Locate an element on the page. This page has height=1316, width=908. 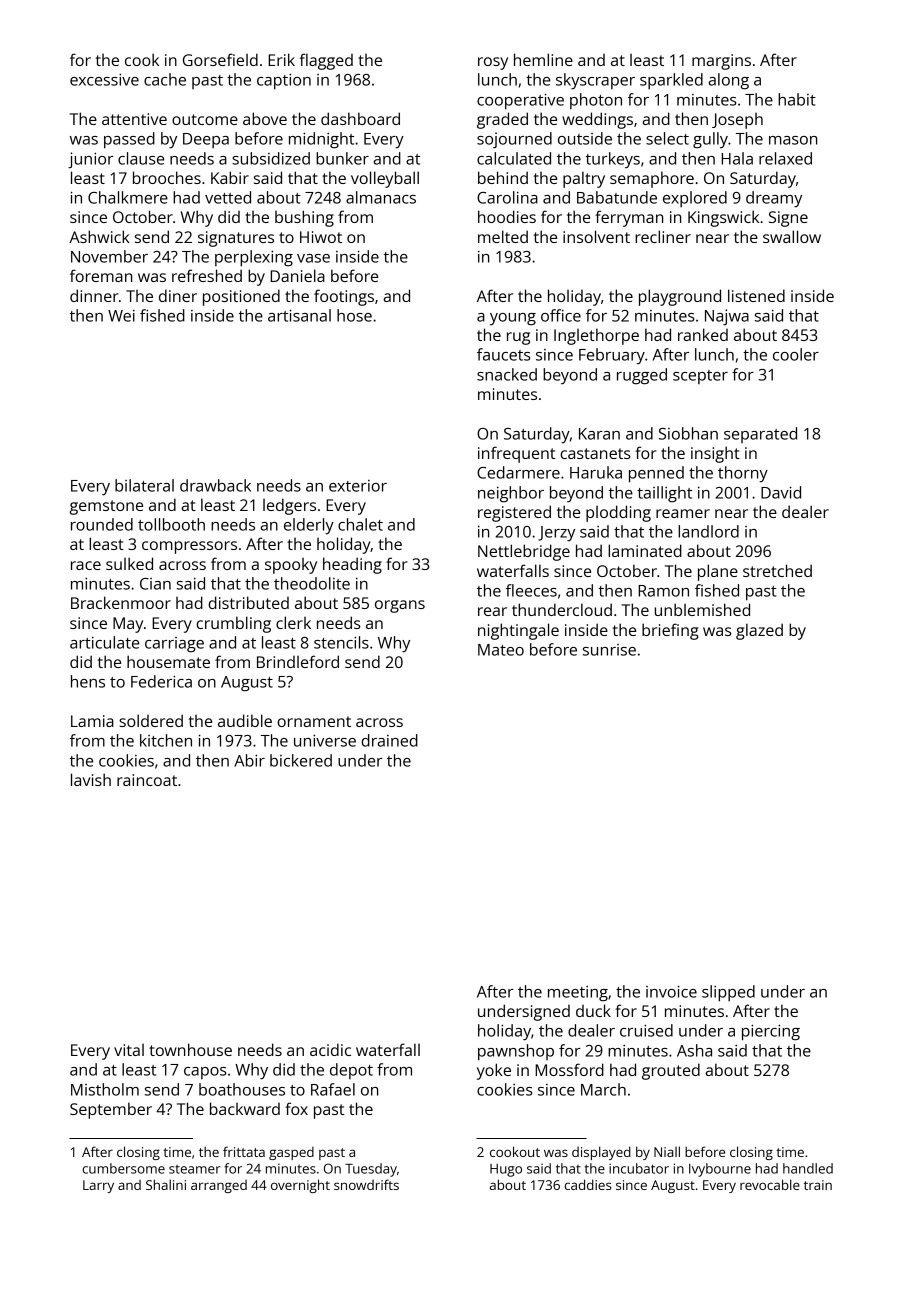
gemstone is located at coordinates (106, 507).
